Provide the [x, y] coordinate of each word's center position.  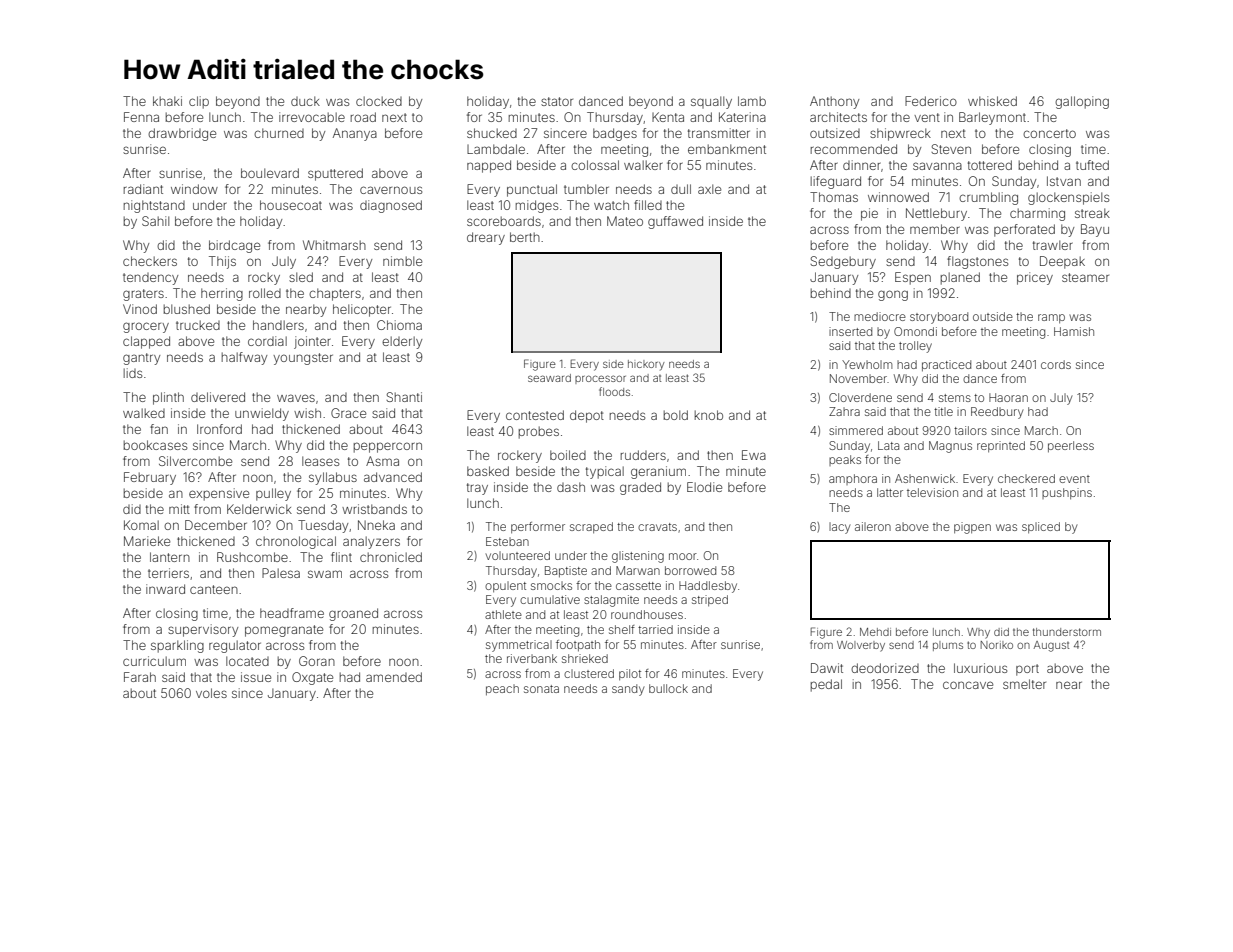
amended [394, 677]
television [932, 492]
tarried [655, 629]
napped [489, 166]
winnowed [898, 197]
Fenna [141, 117]
